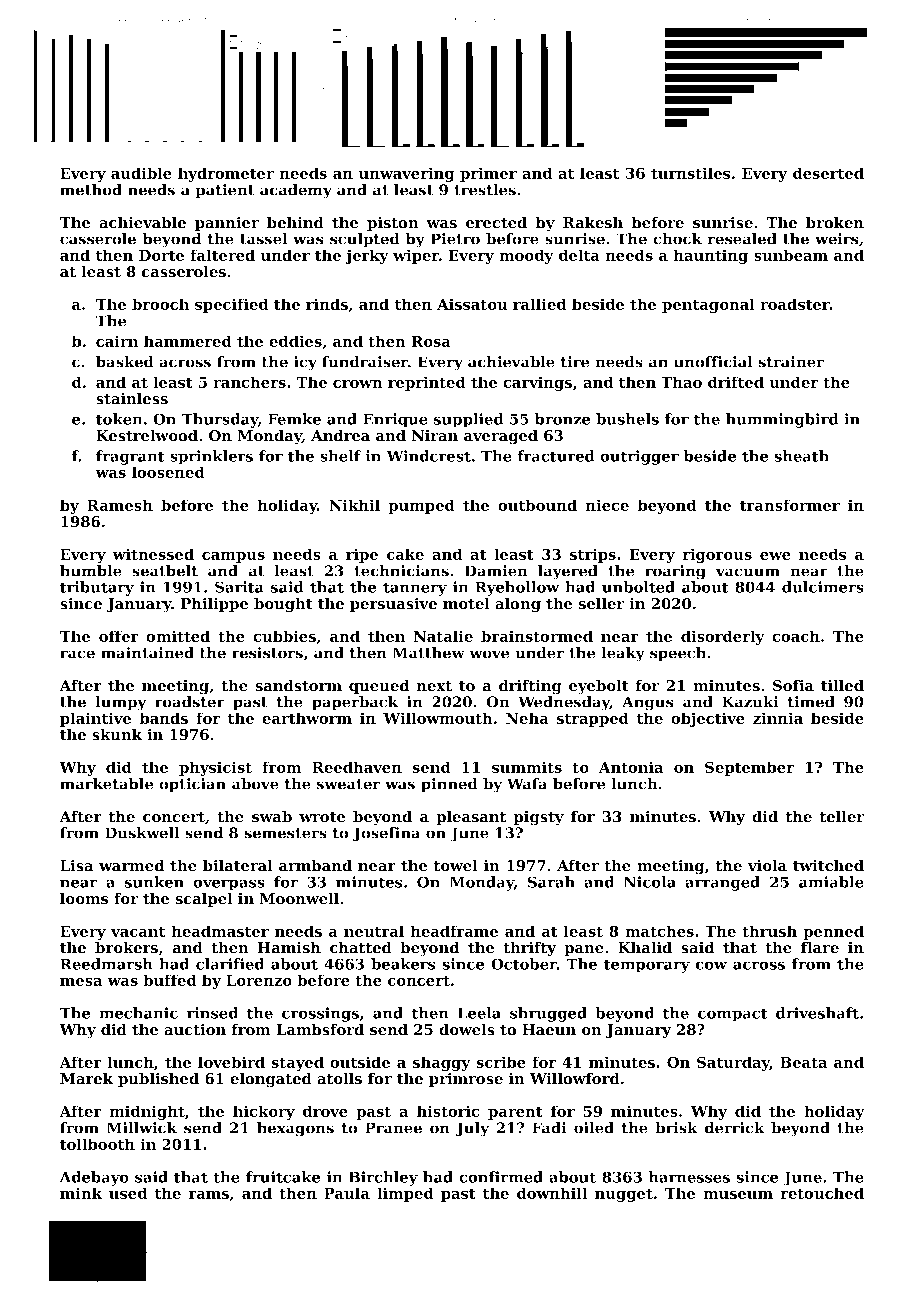 The height and width of the page is (1308, 924). Describe the element at coordinates (81, 1193) in the page. I see `mink` at that location.
